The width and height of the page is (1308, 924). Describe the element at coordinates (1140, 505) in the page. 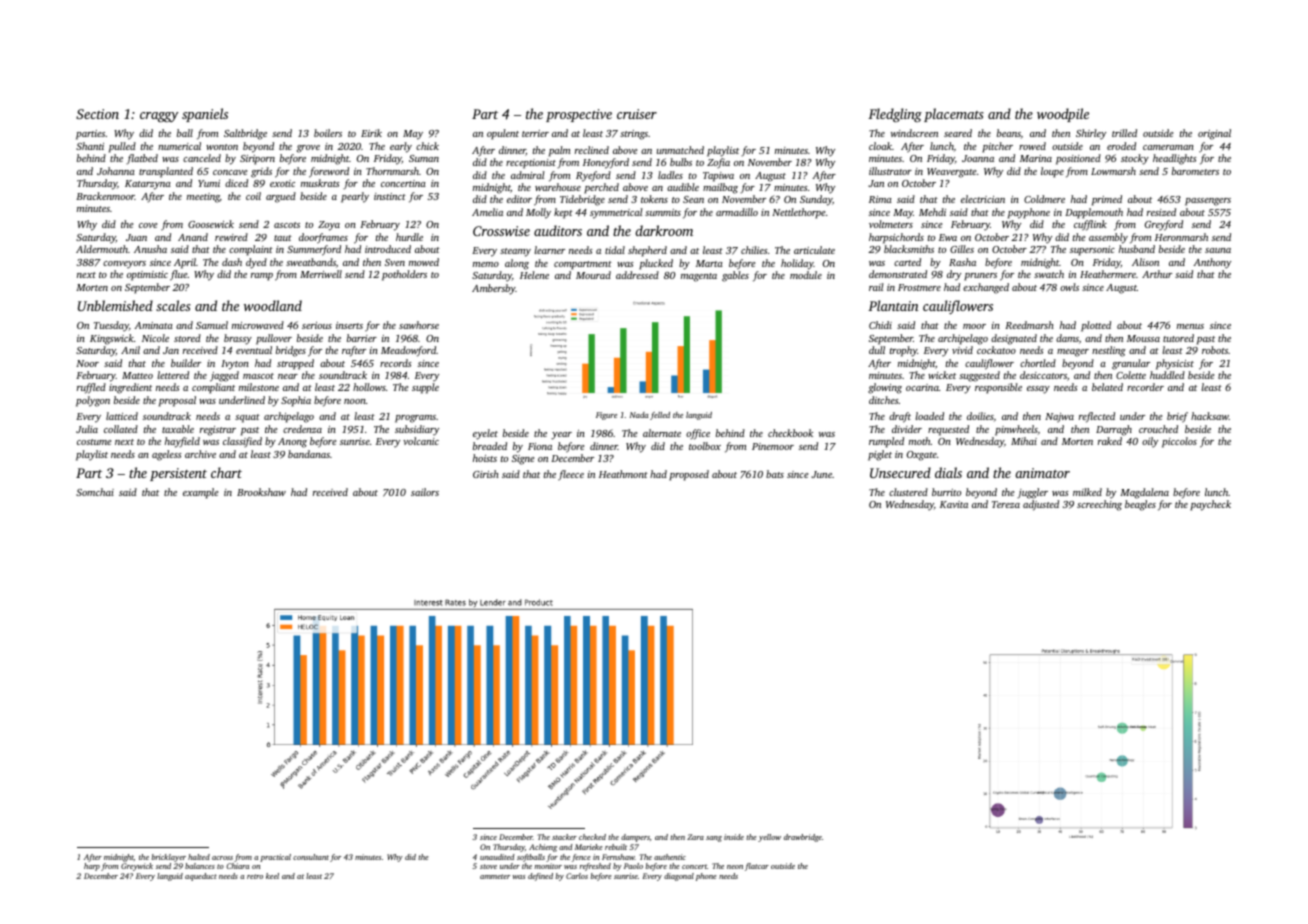

I see `beagles` at that location.
